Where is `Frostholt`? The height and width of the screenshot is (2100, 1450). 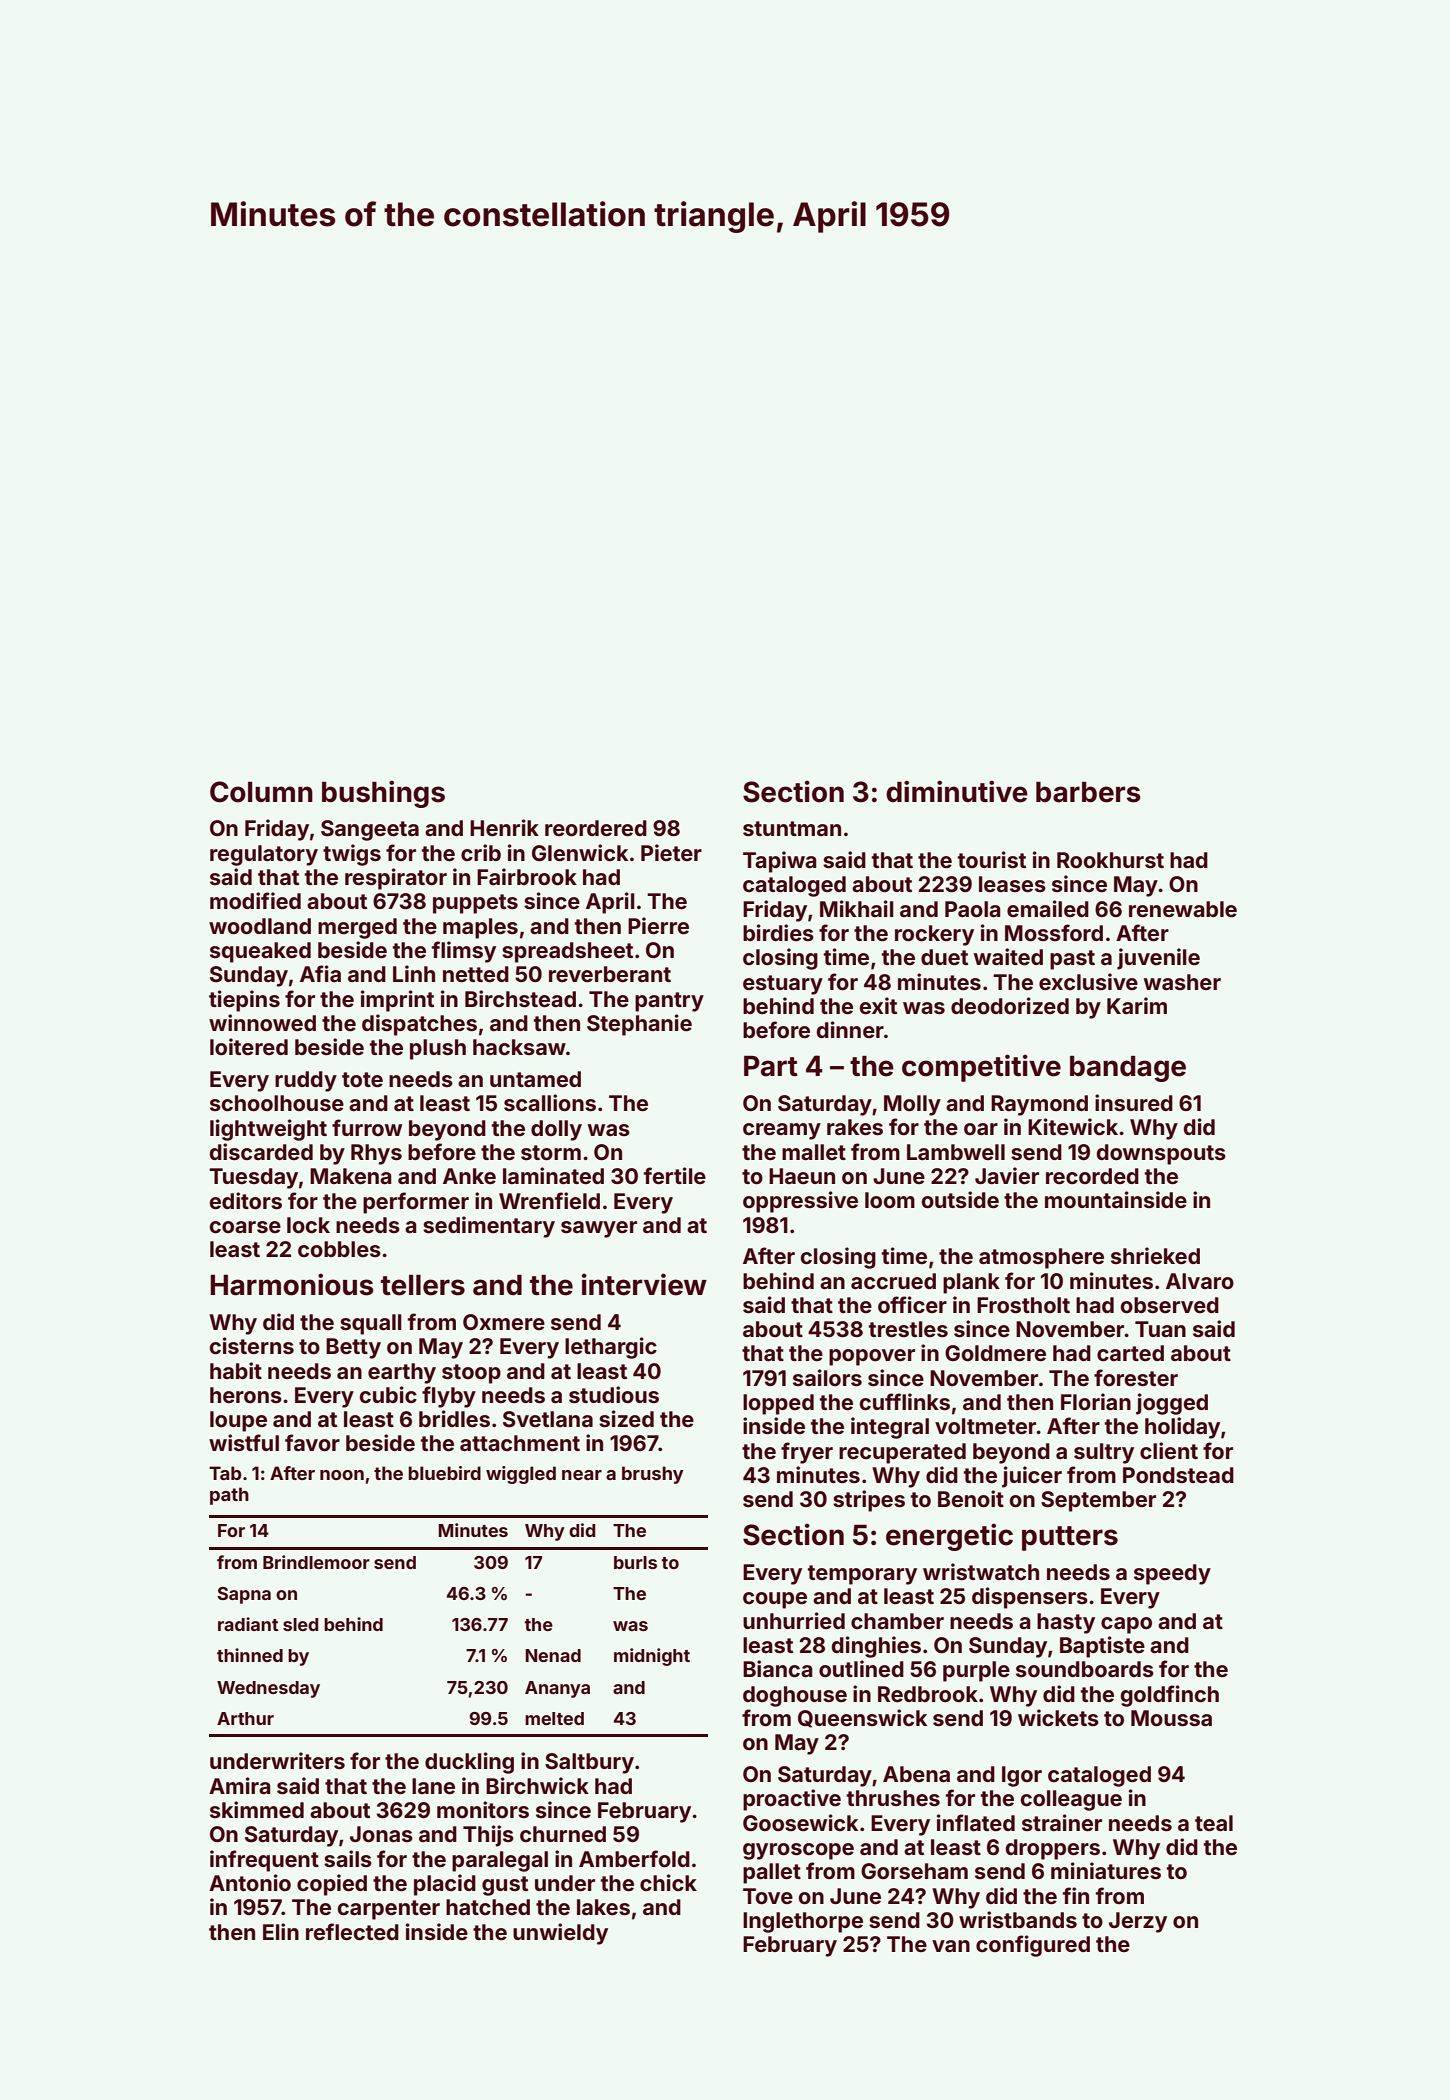
Frostholt is located at coordinates (1023, 1305).
